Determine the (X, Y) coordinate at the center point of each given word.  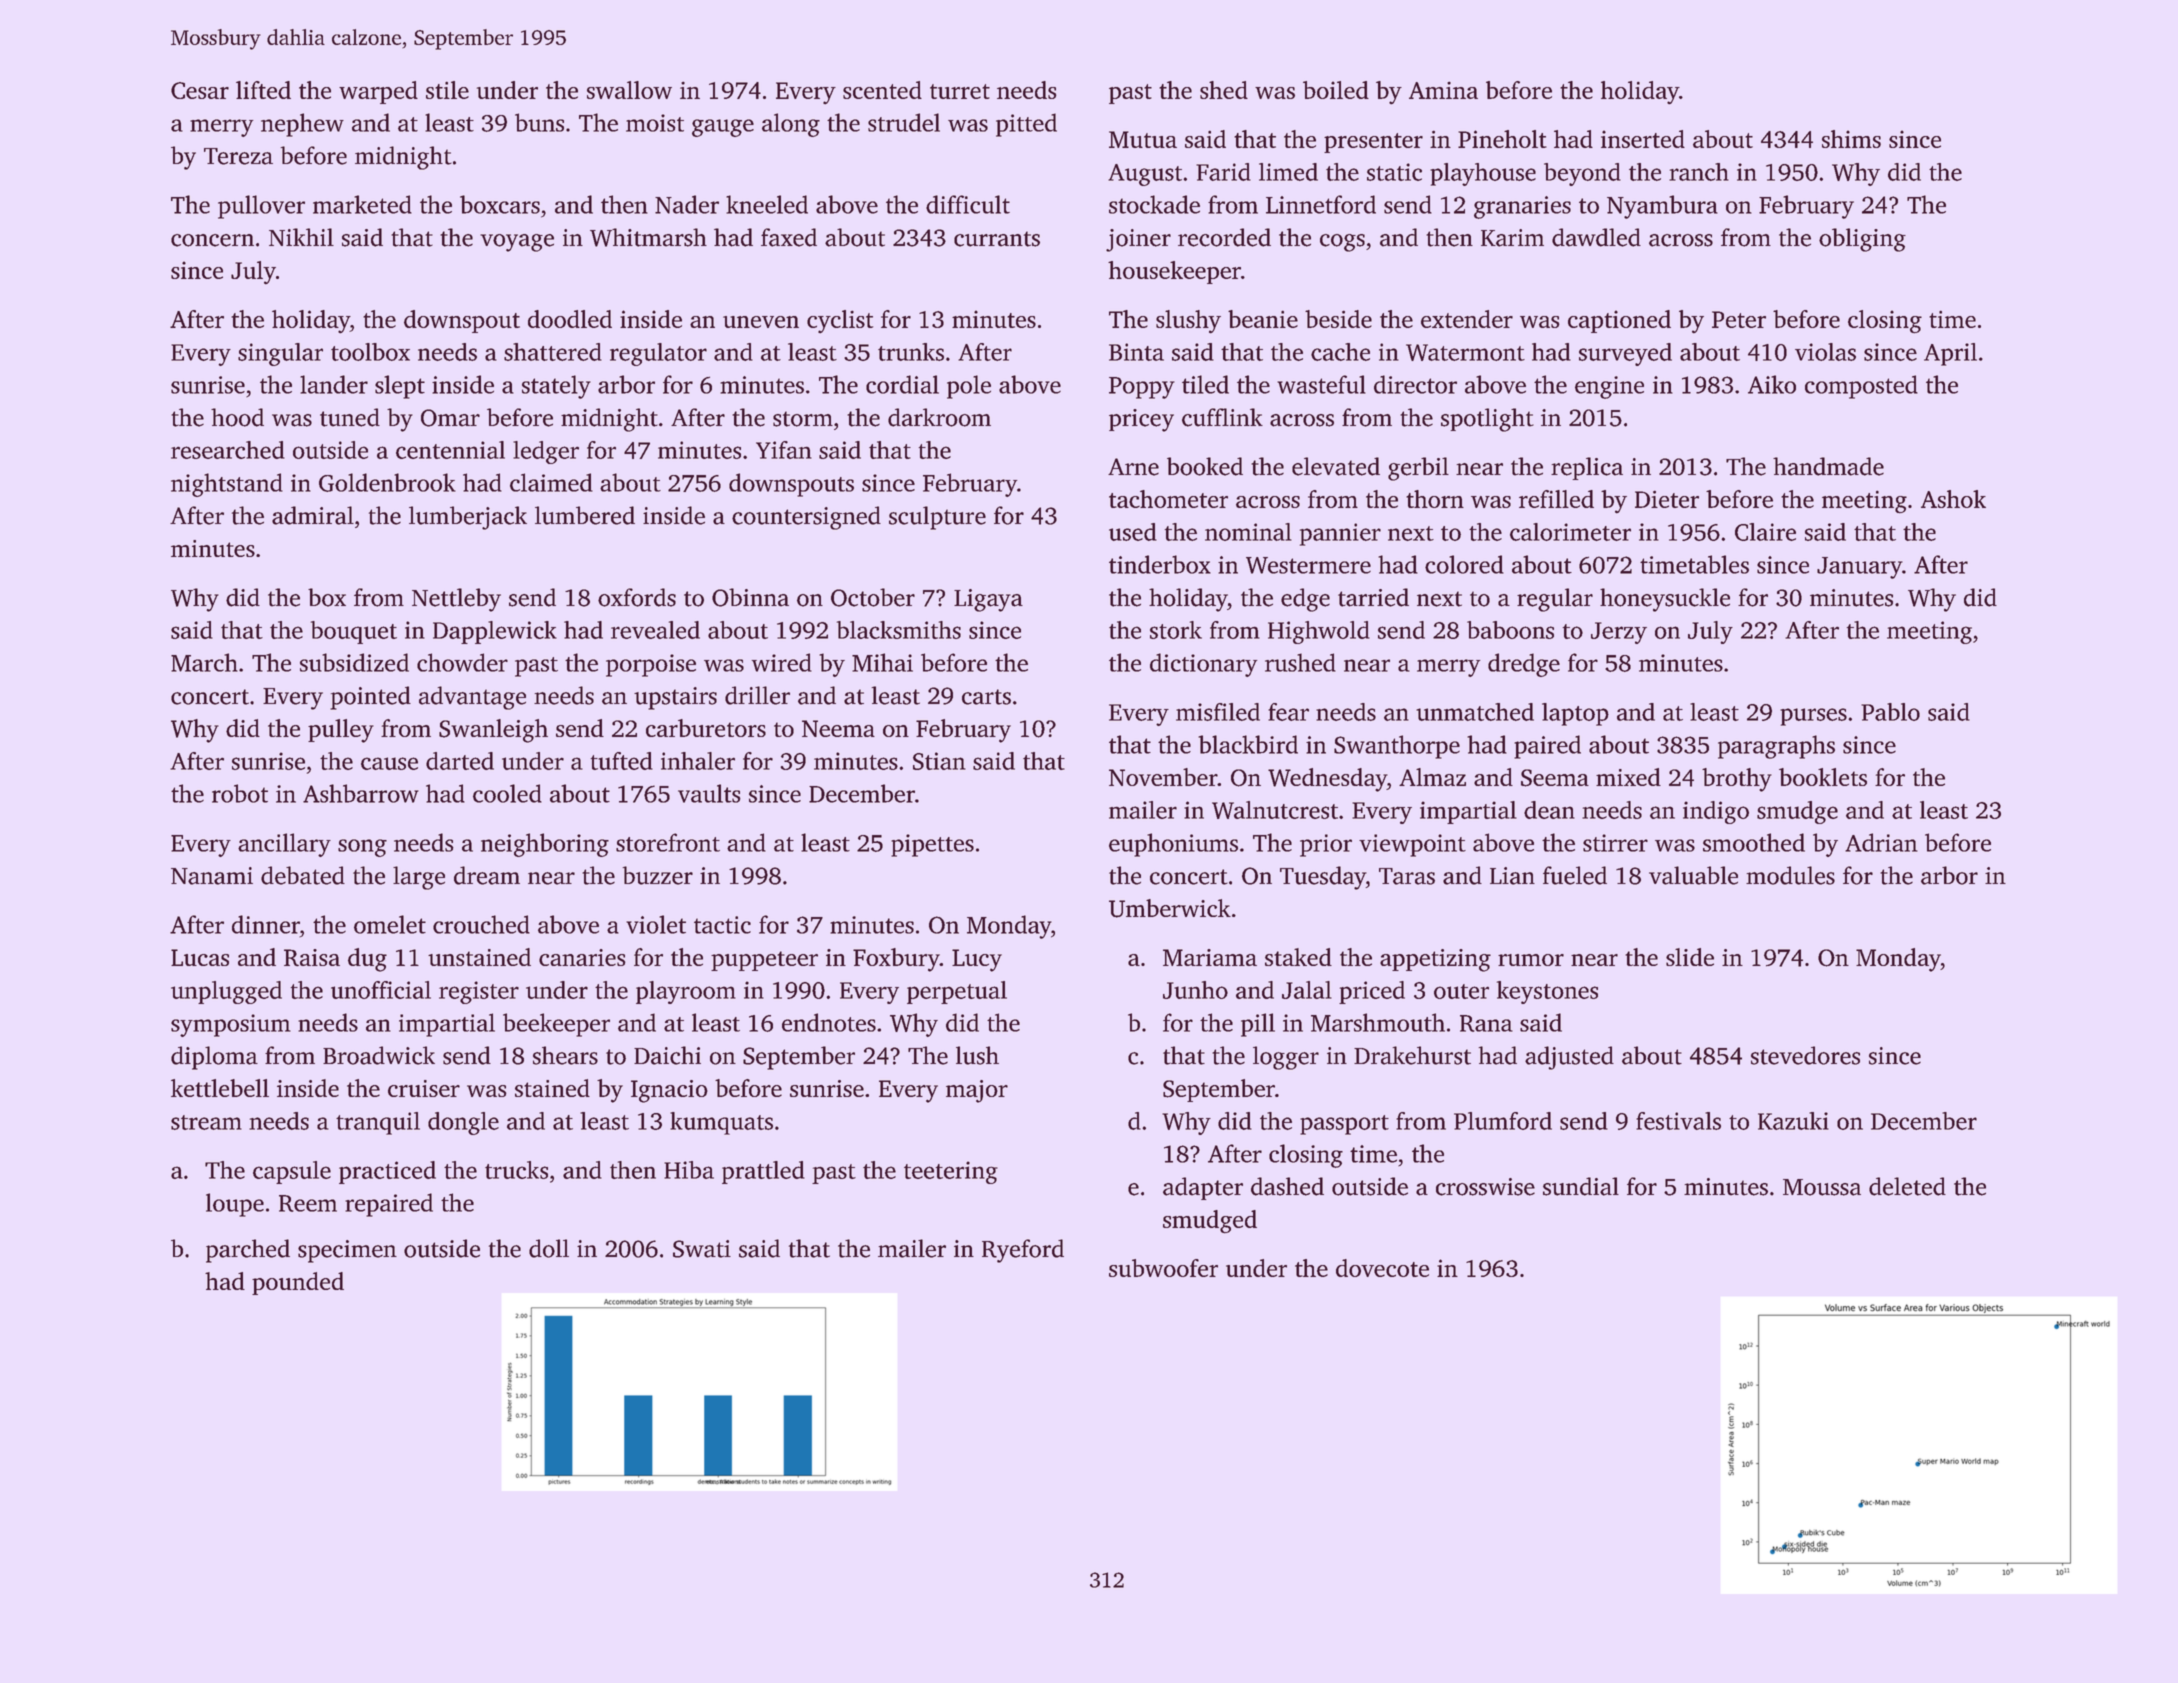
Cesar (200, 90)
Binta (1136, 352)
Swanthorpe (1397, 747)
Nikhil (301, 237)
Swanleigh (493, 731)
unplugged (226, 992)
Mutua (1143, 139)
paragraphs (1776, 747)
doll (549, 1248)
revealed (655, 630)
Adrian (1881, 842)
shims (1851, 139)
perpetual (957, 992)
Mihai (882, 662)
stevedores (1805, 1055)
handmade (1828, 466)
